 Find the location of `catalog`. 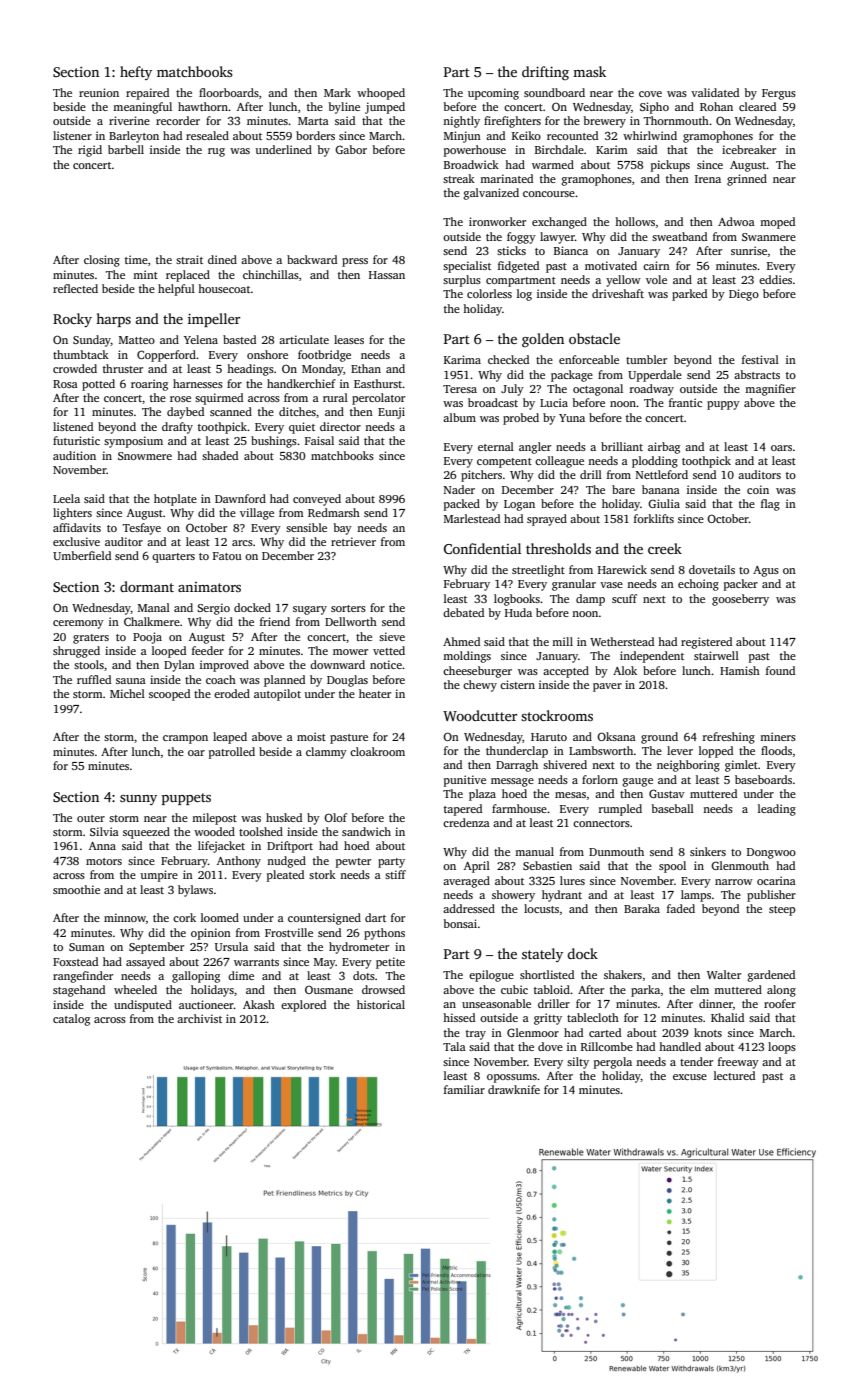

catalog is located at coordinates (71, 1020).
